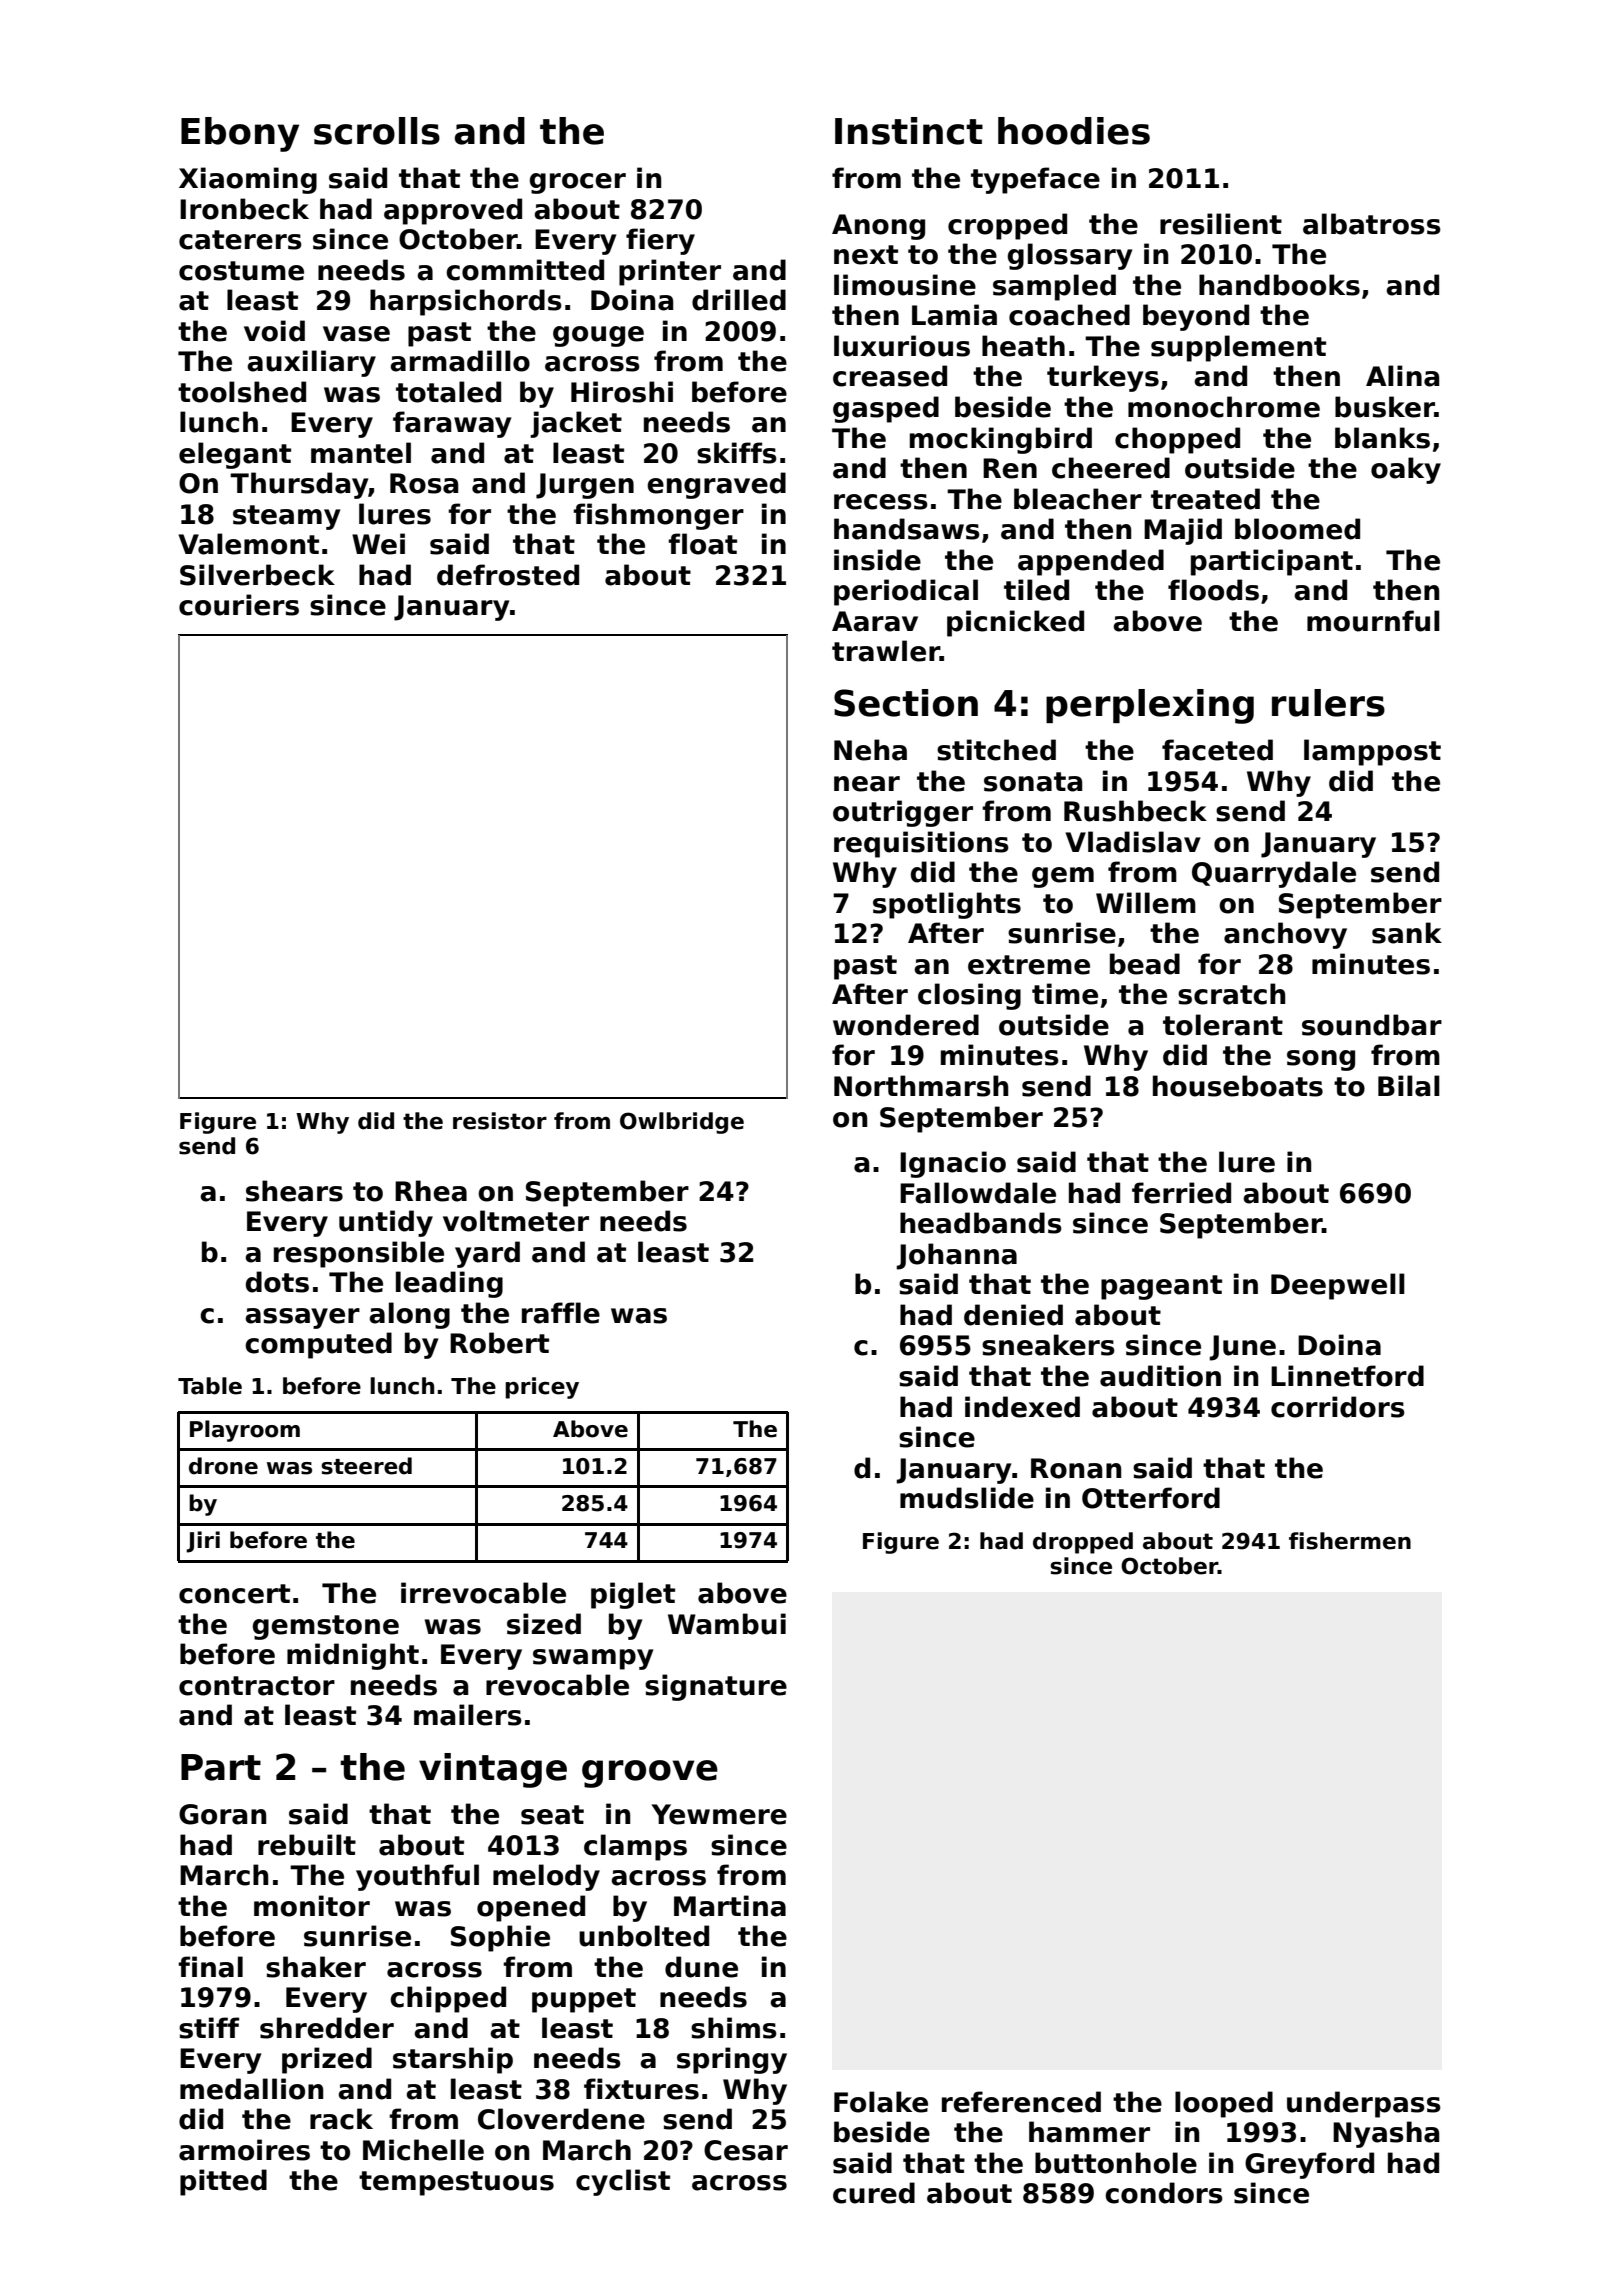 This screenshot has width=1620, height=2292. What do you see at coordinates (1372, 224) in the screenshot?
I see `albatross` at bounding box center [1372, 224].
